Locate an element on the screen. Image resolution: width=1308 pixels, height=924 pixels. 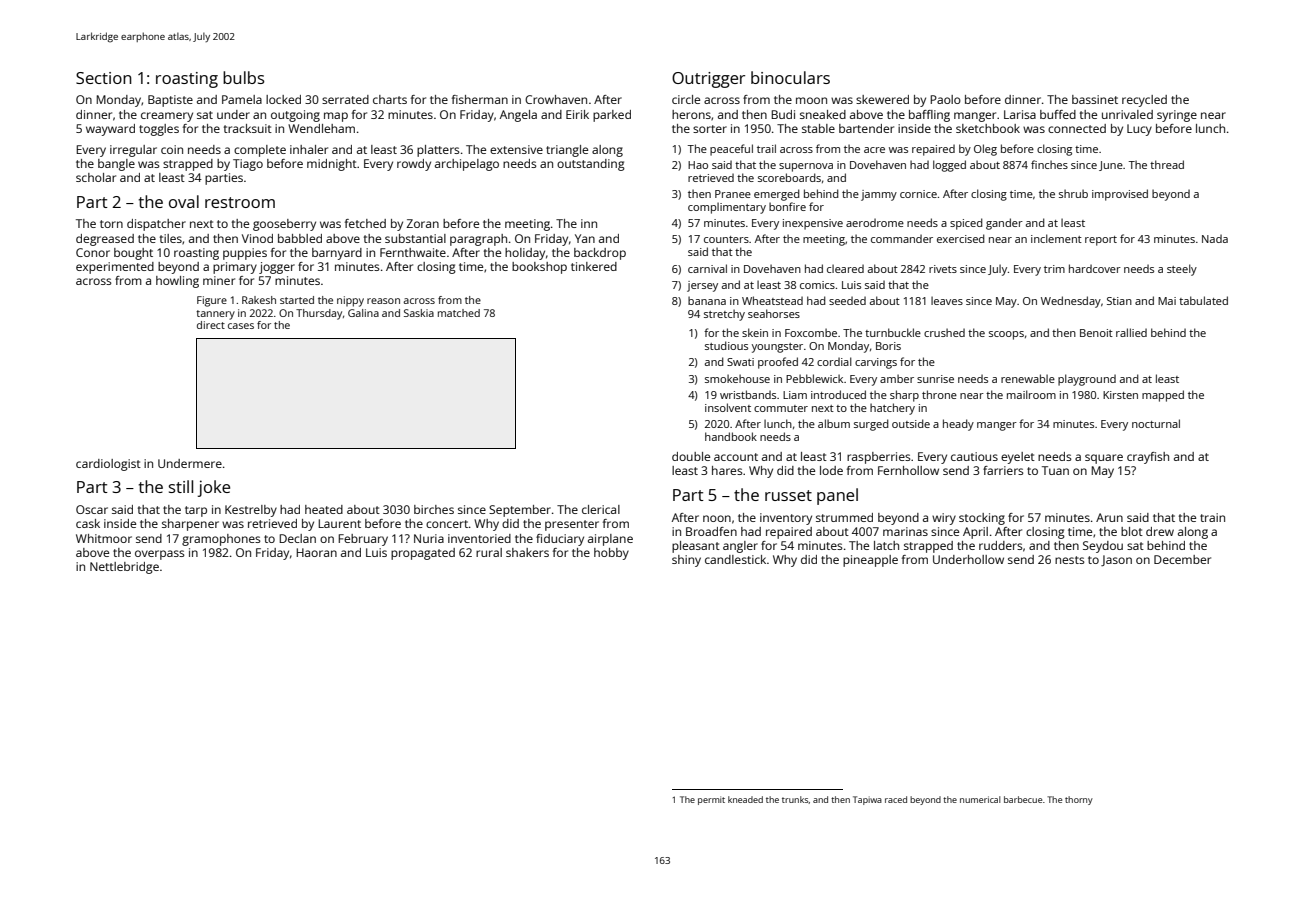
bulbs is located at coordinates (243, 77).
